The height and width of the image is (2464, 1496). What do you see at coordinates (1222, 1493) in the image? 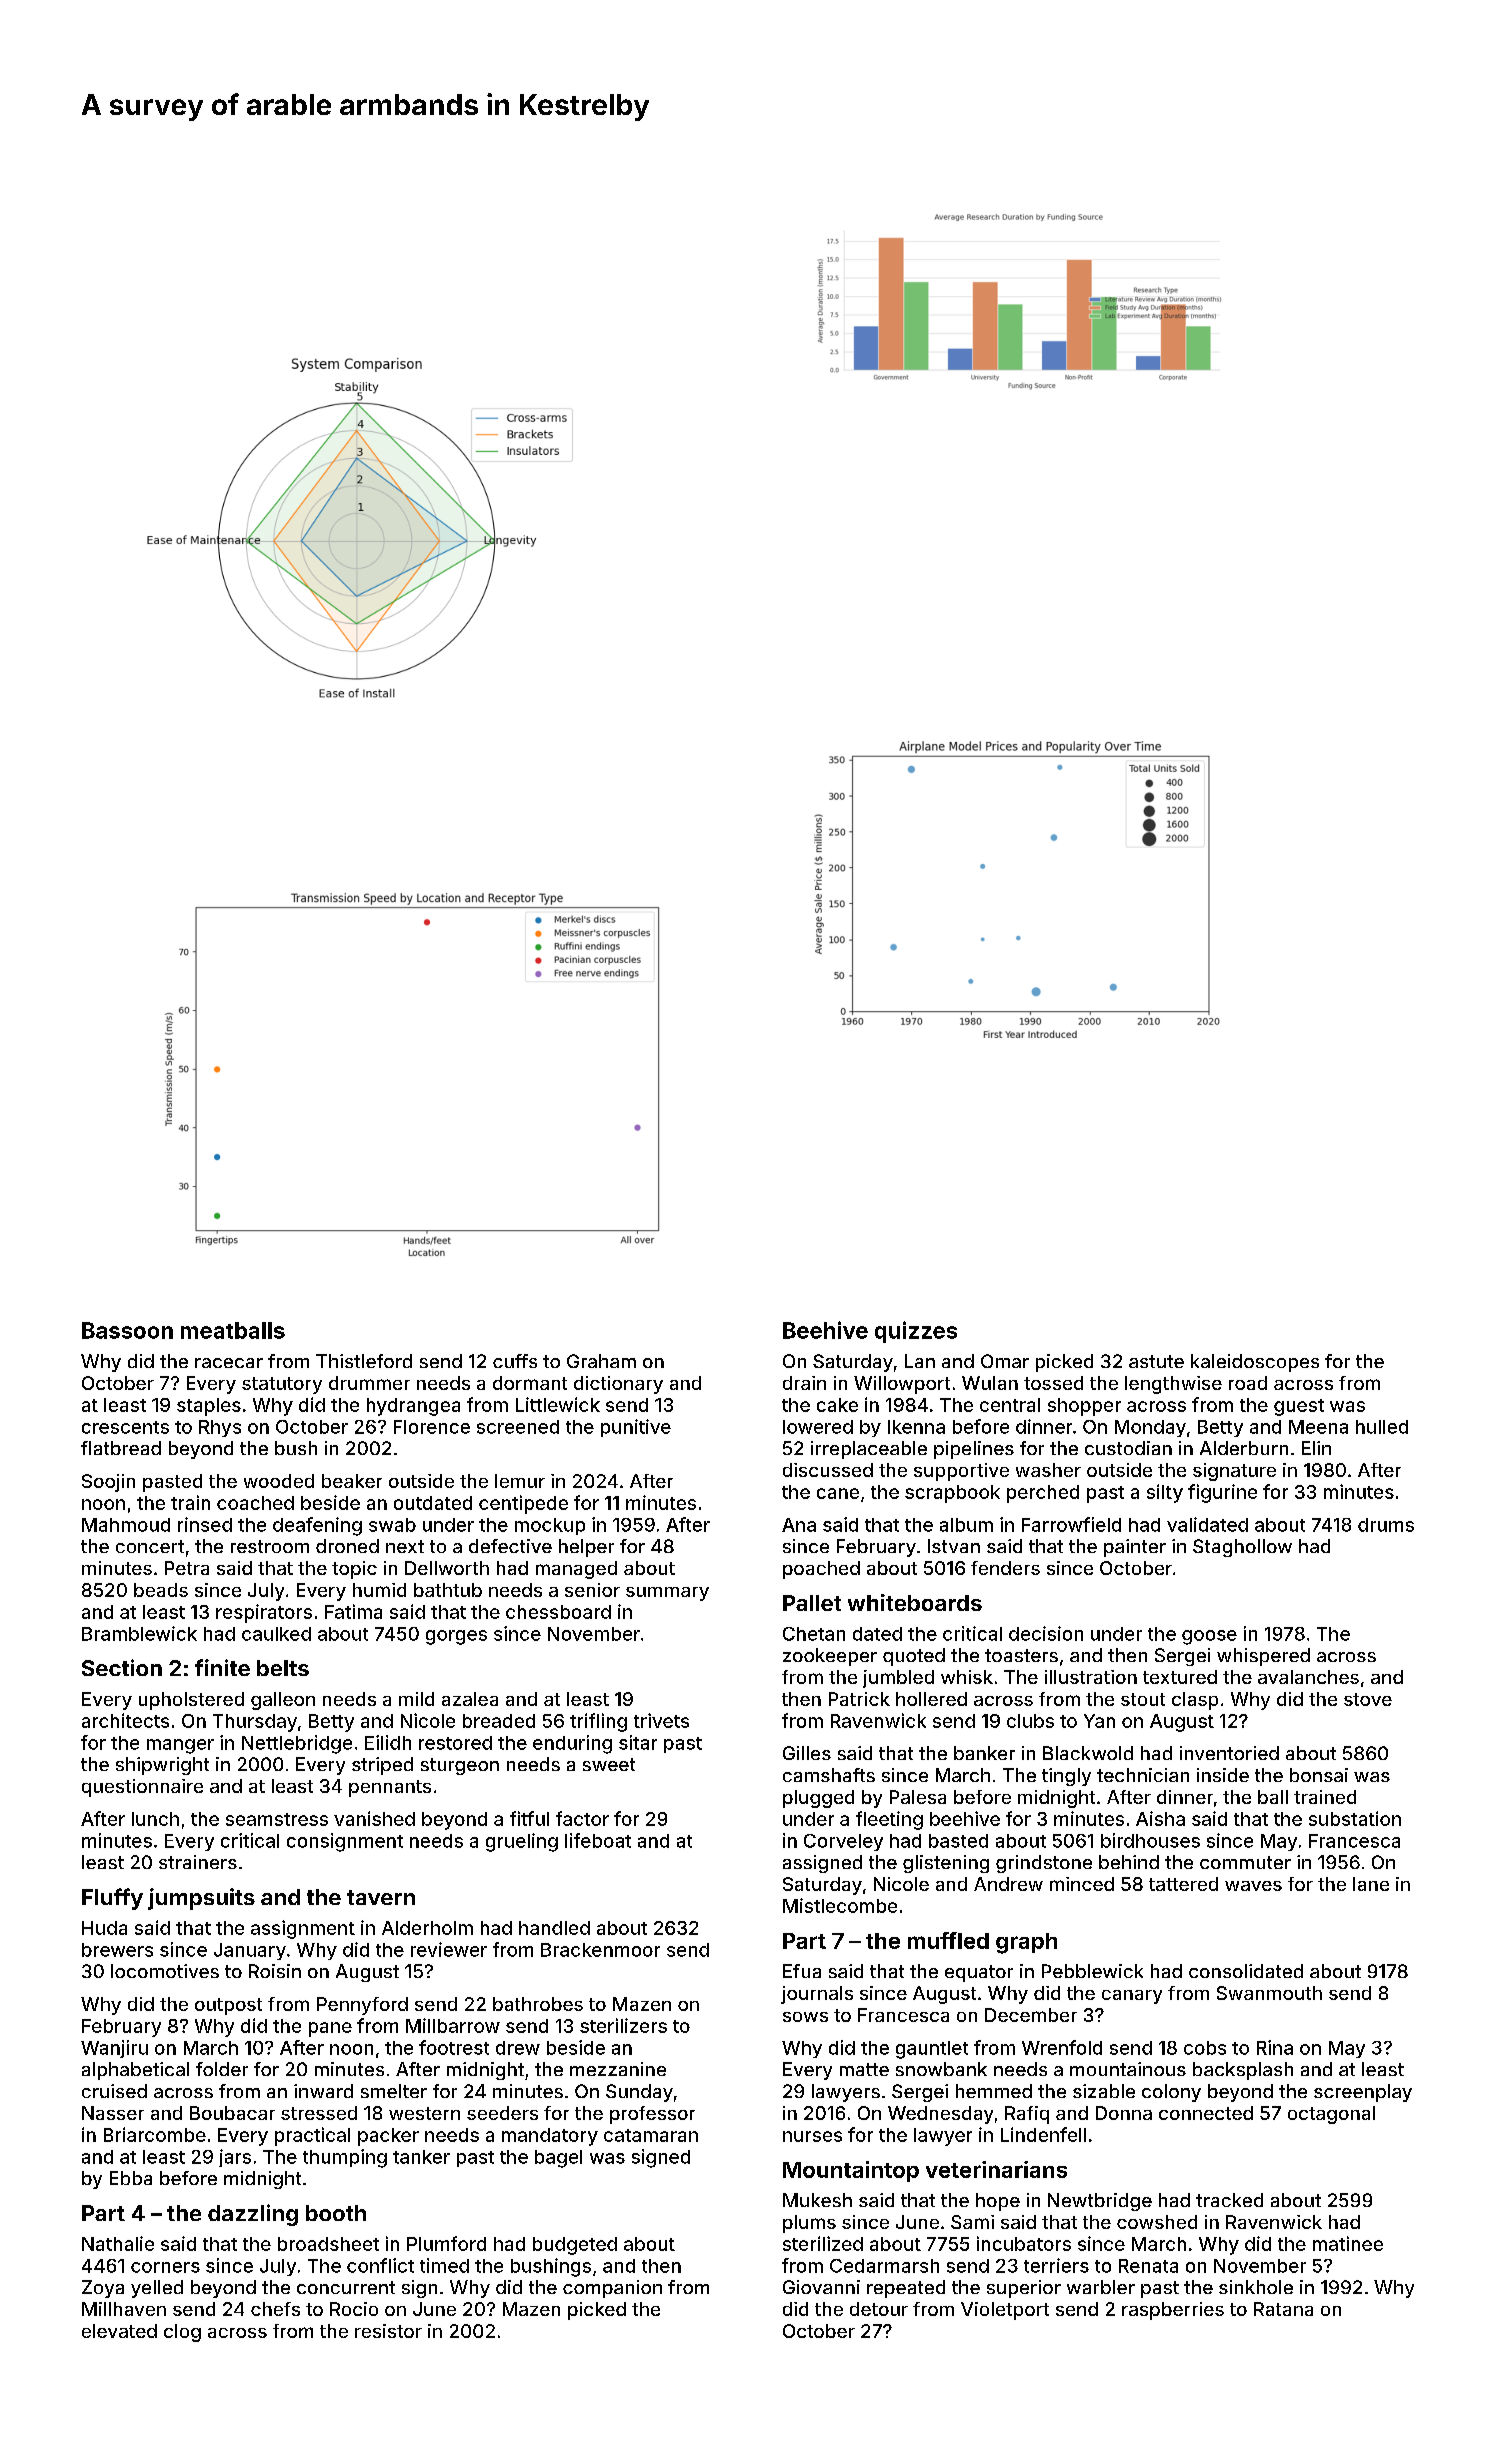
I see `figurine` at bounding box center [1222, 1493].
